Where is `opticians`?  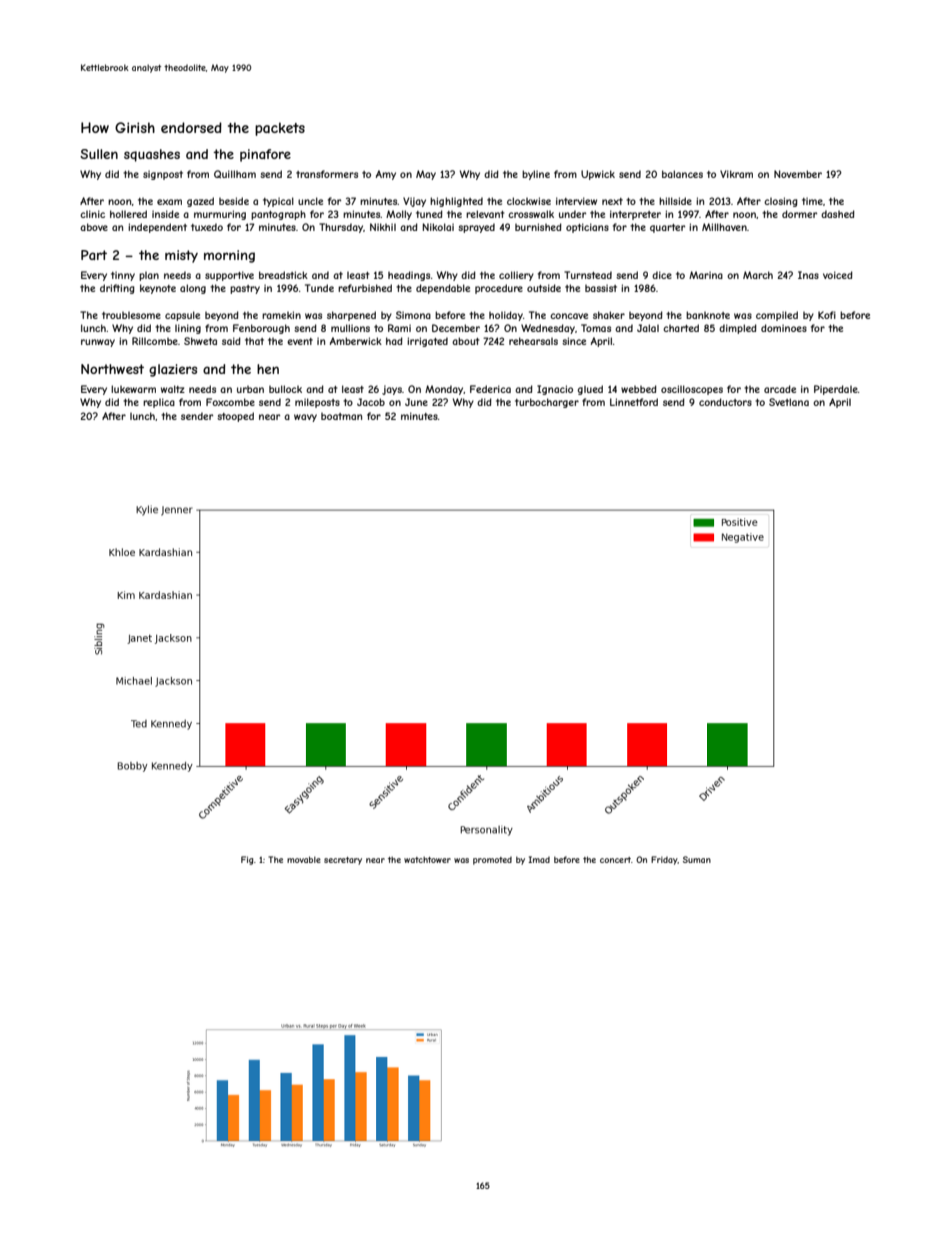
opticians is located at coordinates (587, 228).
